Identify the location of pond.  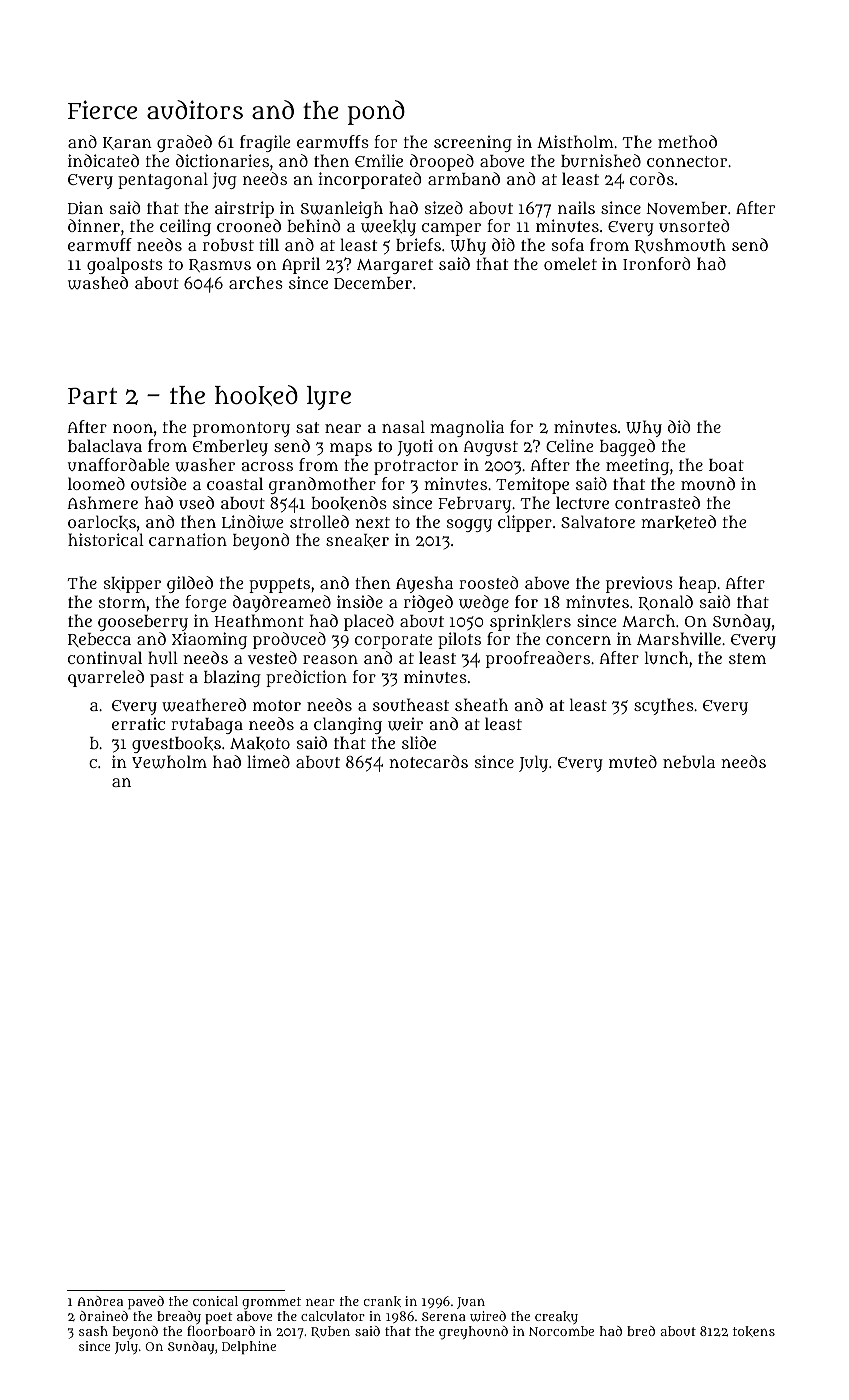
(376, 112).
